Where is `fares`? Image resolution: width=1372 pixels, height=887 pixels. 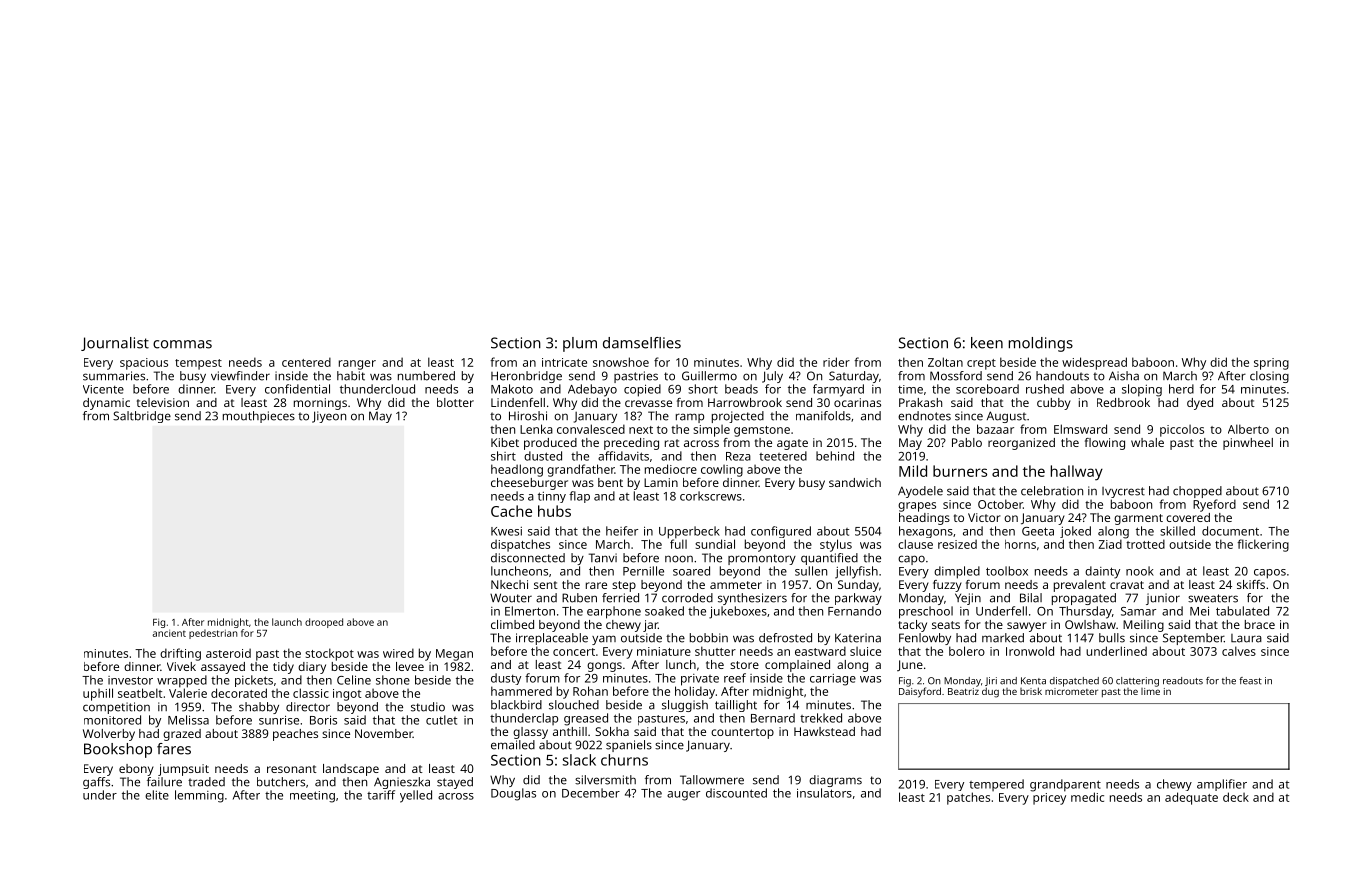
fares is located at coordinates (174, 749).
